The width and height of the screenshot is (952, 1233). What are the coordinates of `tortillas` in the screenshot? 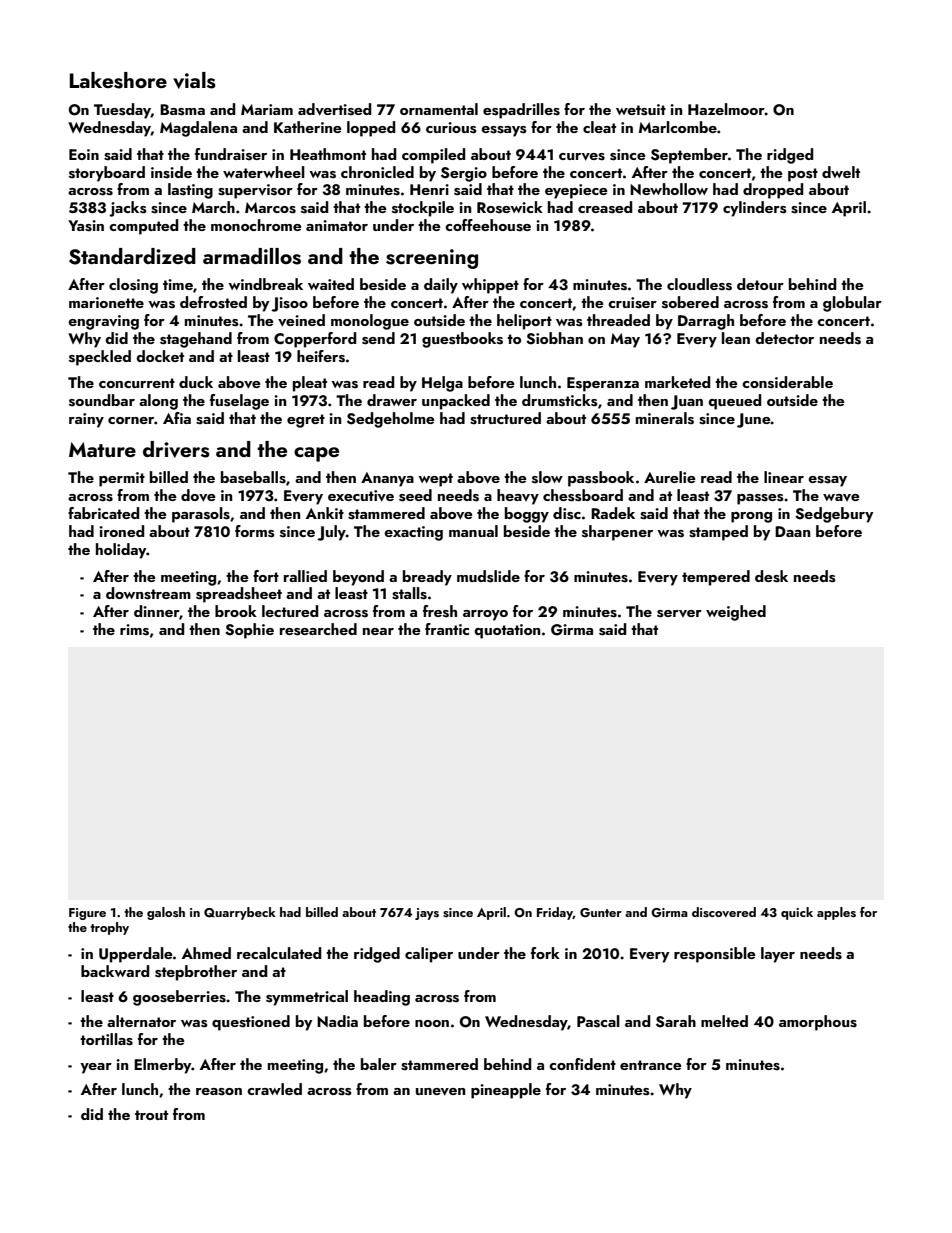 It's located at (106, 1039).
